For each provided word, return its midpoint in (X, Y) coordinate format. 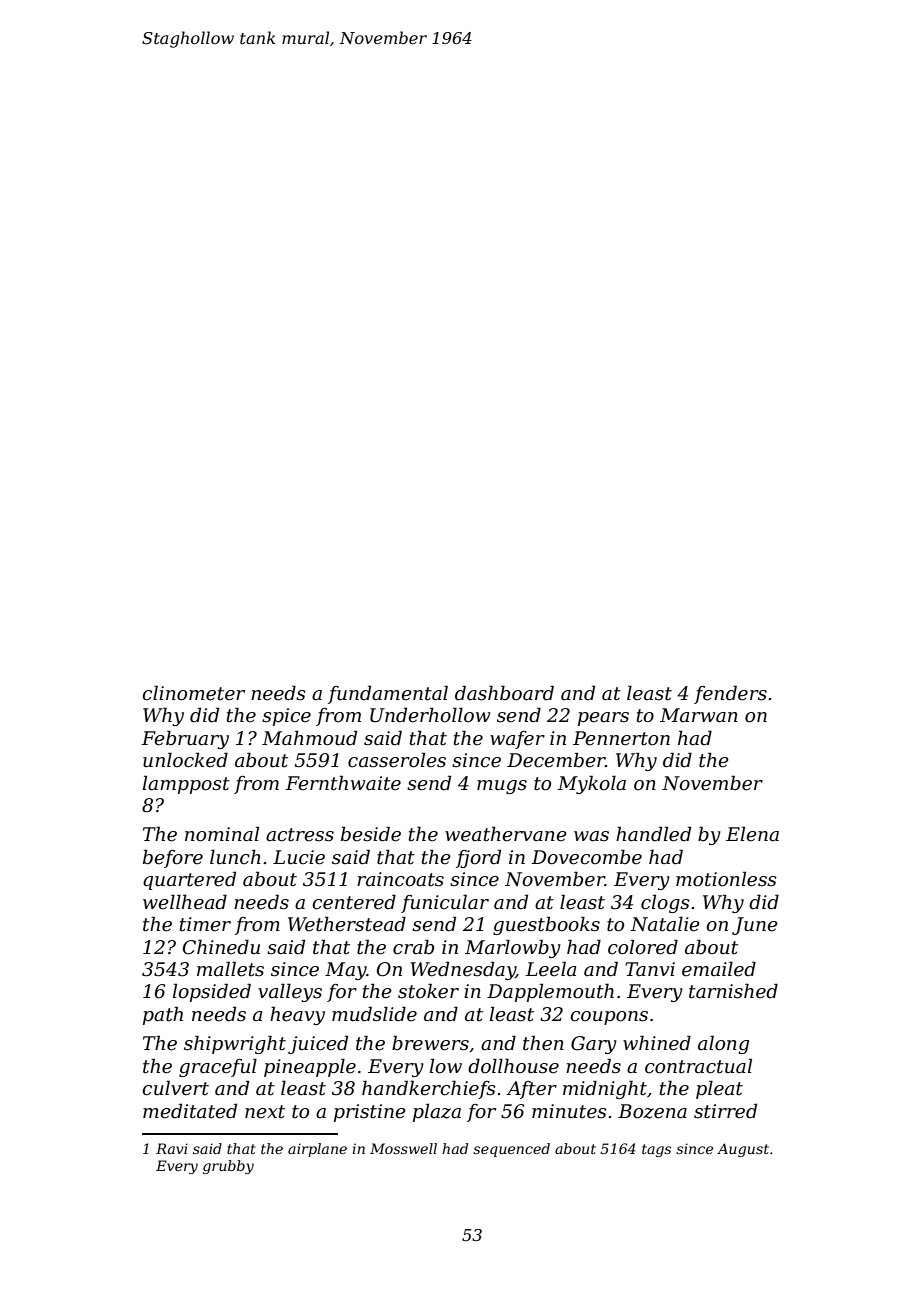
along (723, 1044)
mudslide (374, 1014)
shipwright (235, 1044)
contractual (698, 1066)
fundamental (388, 694)
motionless (726, 879)
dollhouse (513, 1066)
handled (653, 834)
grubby (228, 1167)
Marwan (699, 715)
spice (286, 717)
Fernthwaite (343, 783)
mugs (502, 787)
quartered (189, 880)
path (163, 1015)
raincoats (400, 879)
